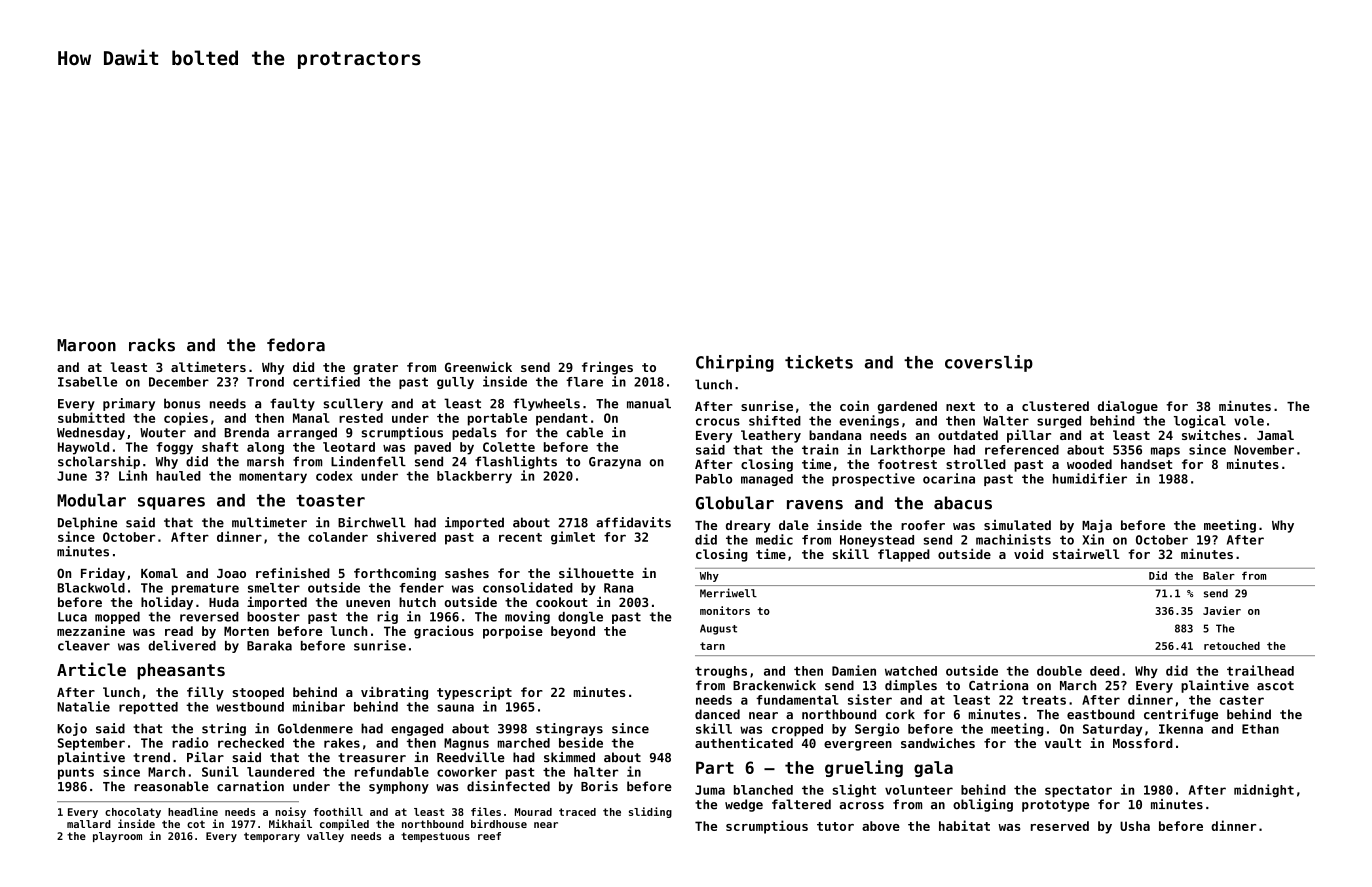  Describe the element at coordinates (499, 823) in the document. I see `birdhouse` at that location.
